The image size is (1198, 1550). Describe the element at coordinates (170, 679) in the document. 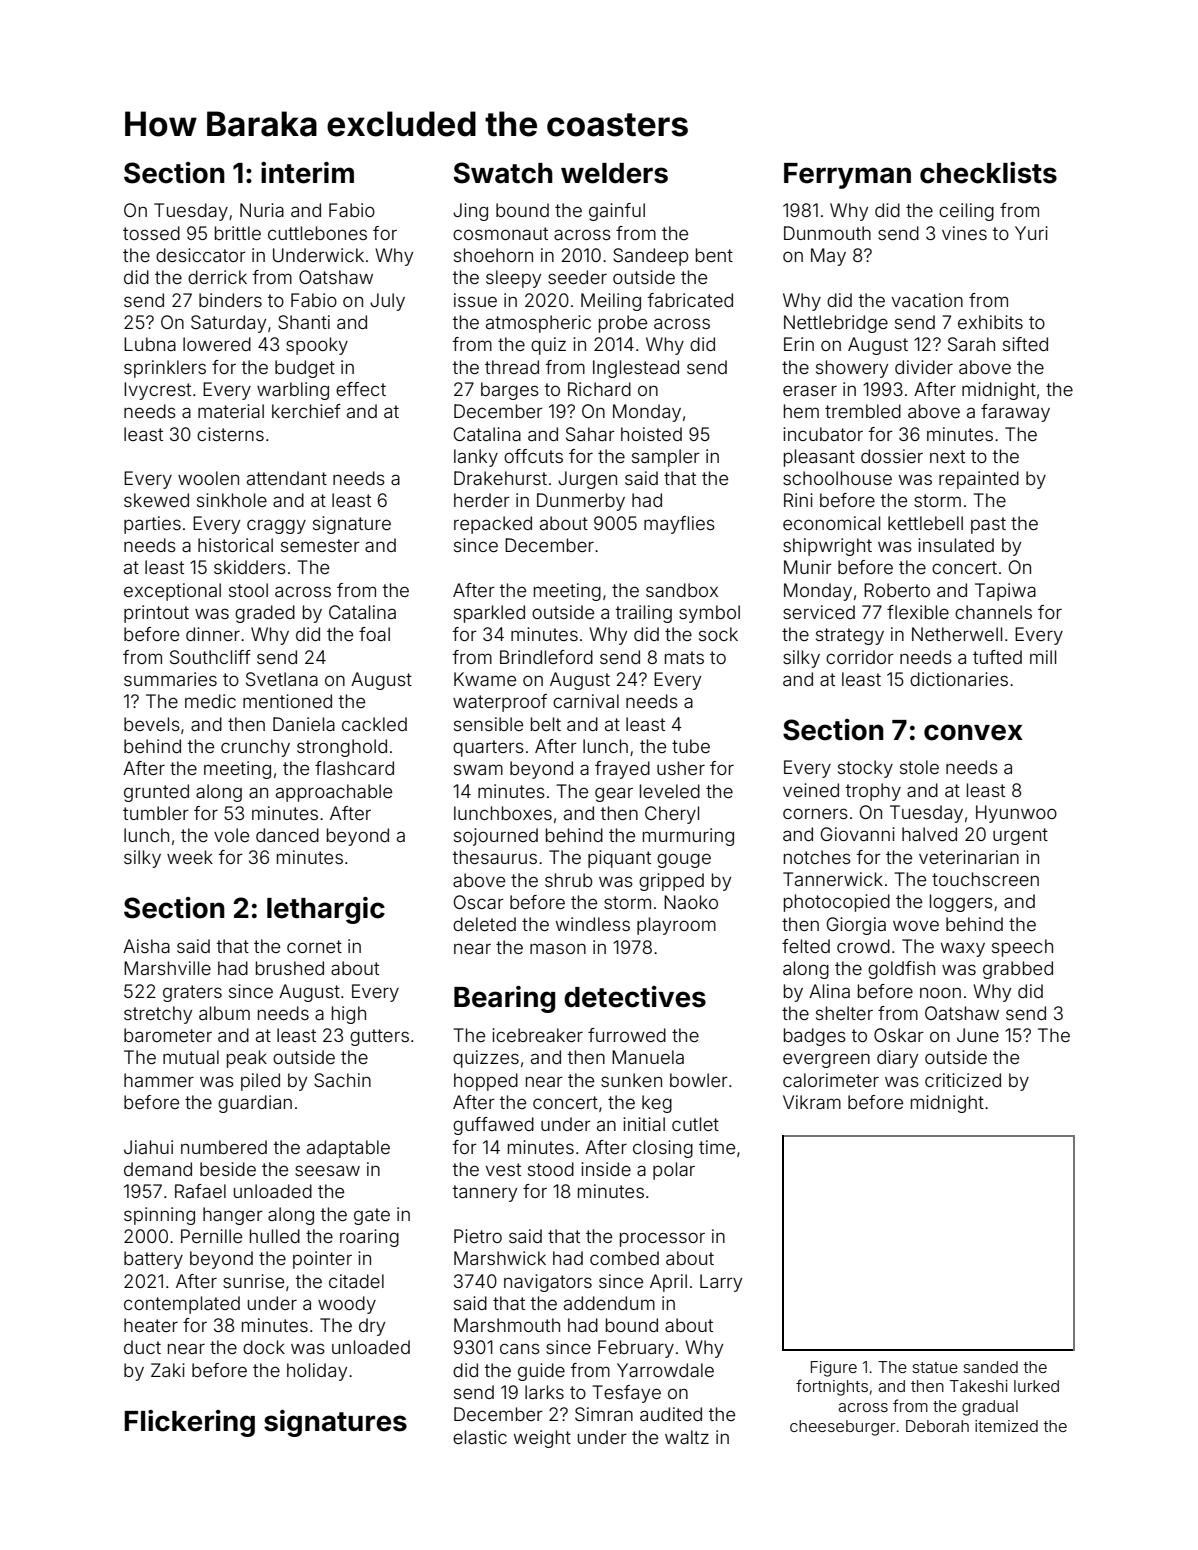

I see `summaries` at that location.
